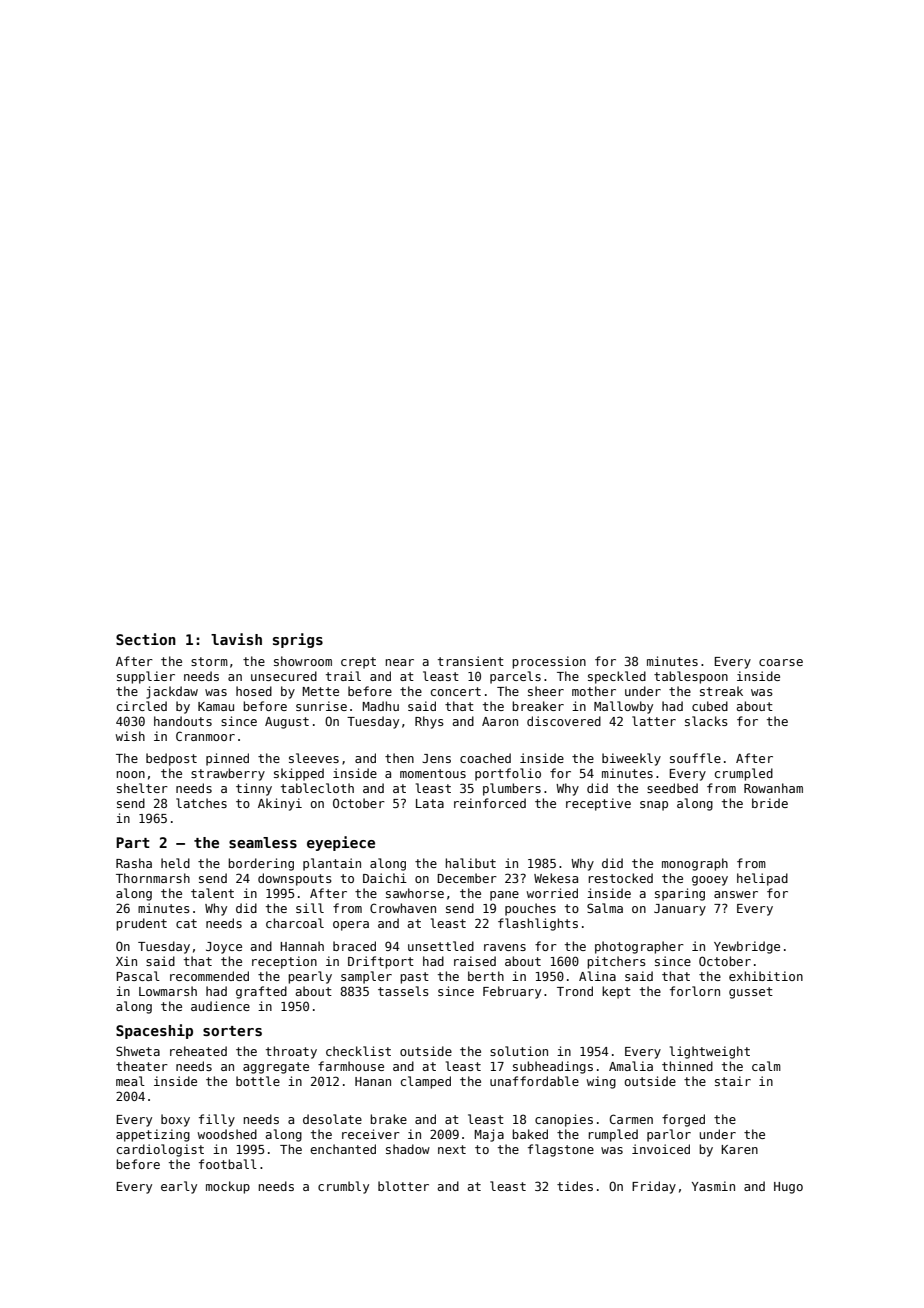 This screenshot has height=1308, width=924. Describe the element at coordinates (433, 773) in the screenshot. I see `momentous` at that location.
